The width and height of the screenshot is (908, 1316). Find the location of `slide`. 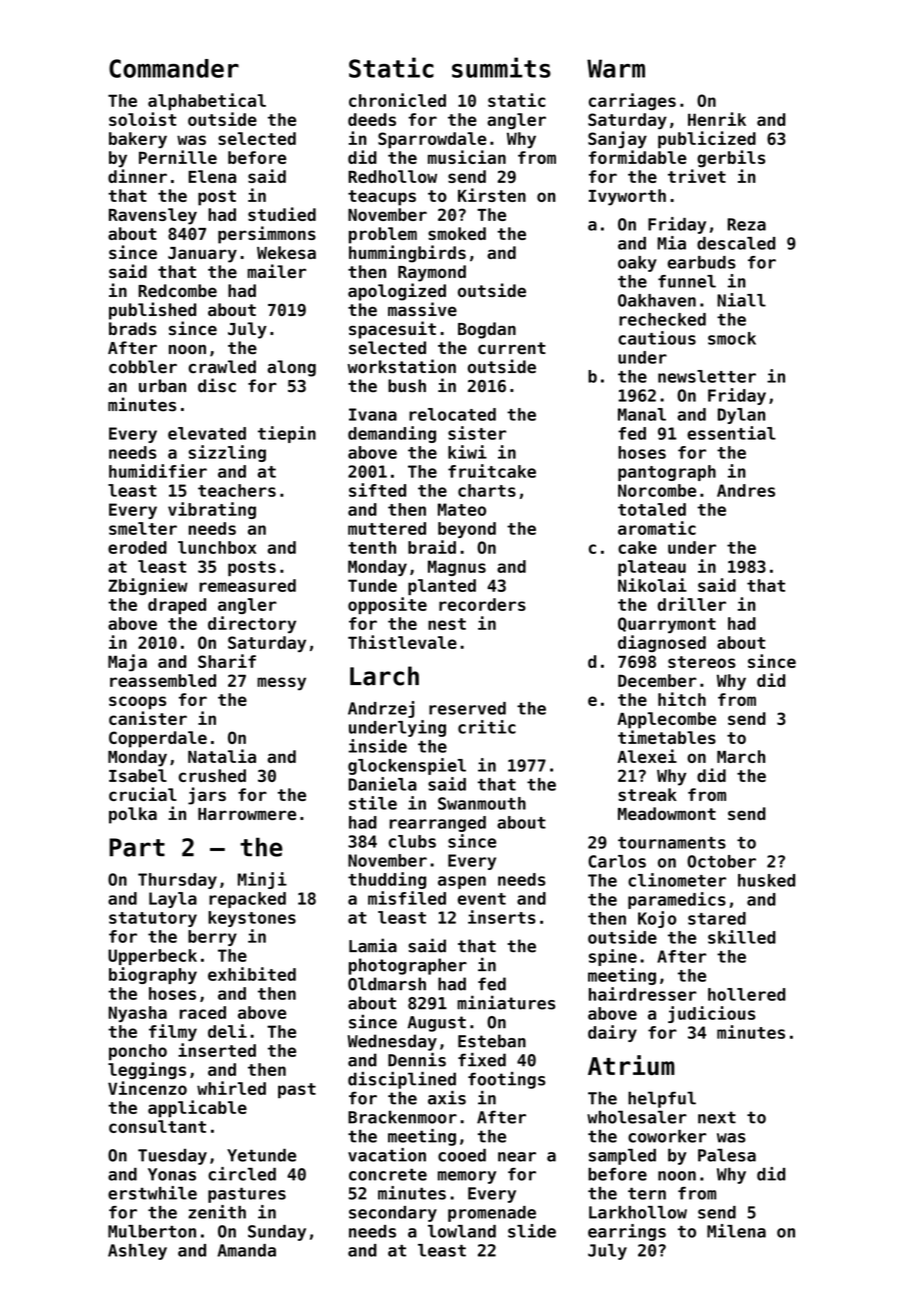

slide is located at coordinates (532, 1231).
